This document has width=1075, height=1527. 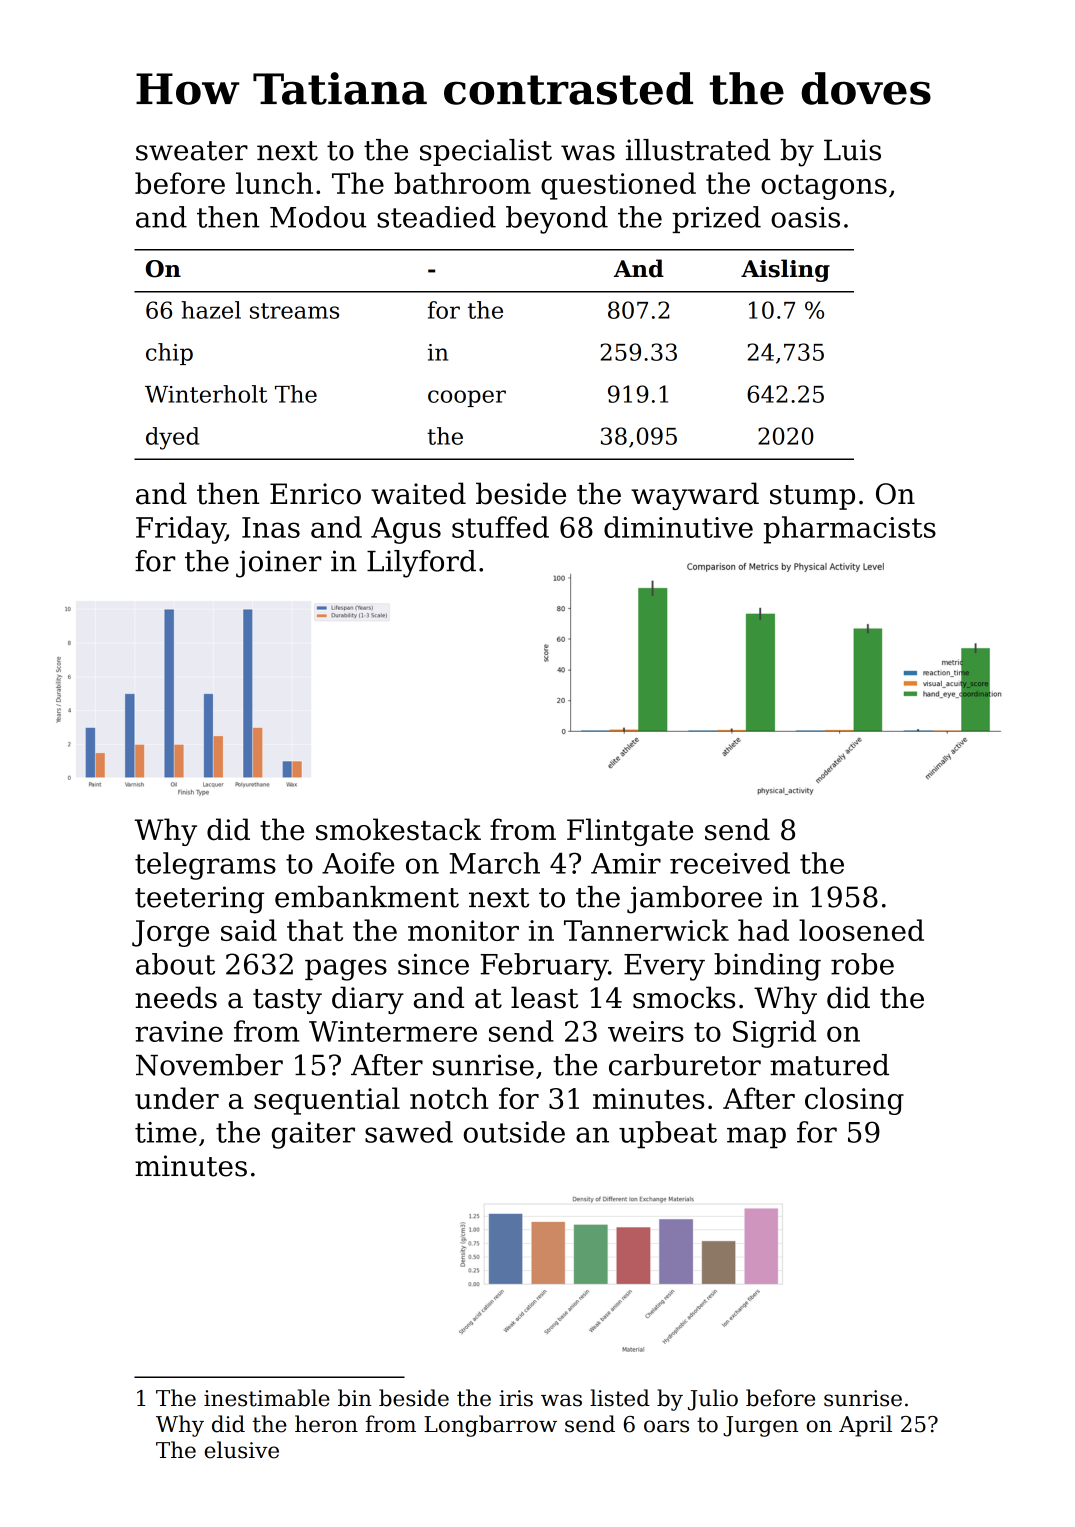 What do you see at coordinates (421, 564) in the document?
I see `Lilyford` at bounding box center [421, 564].
